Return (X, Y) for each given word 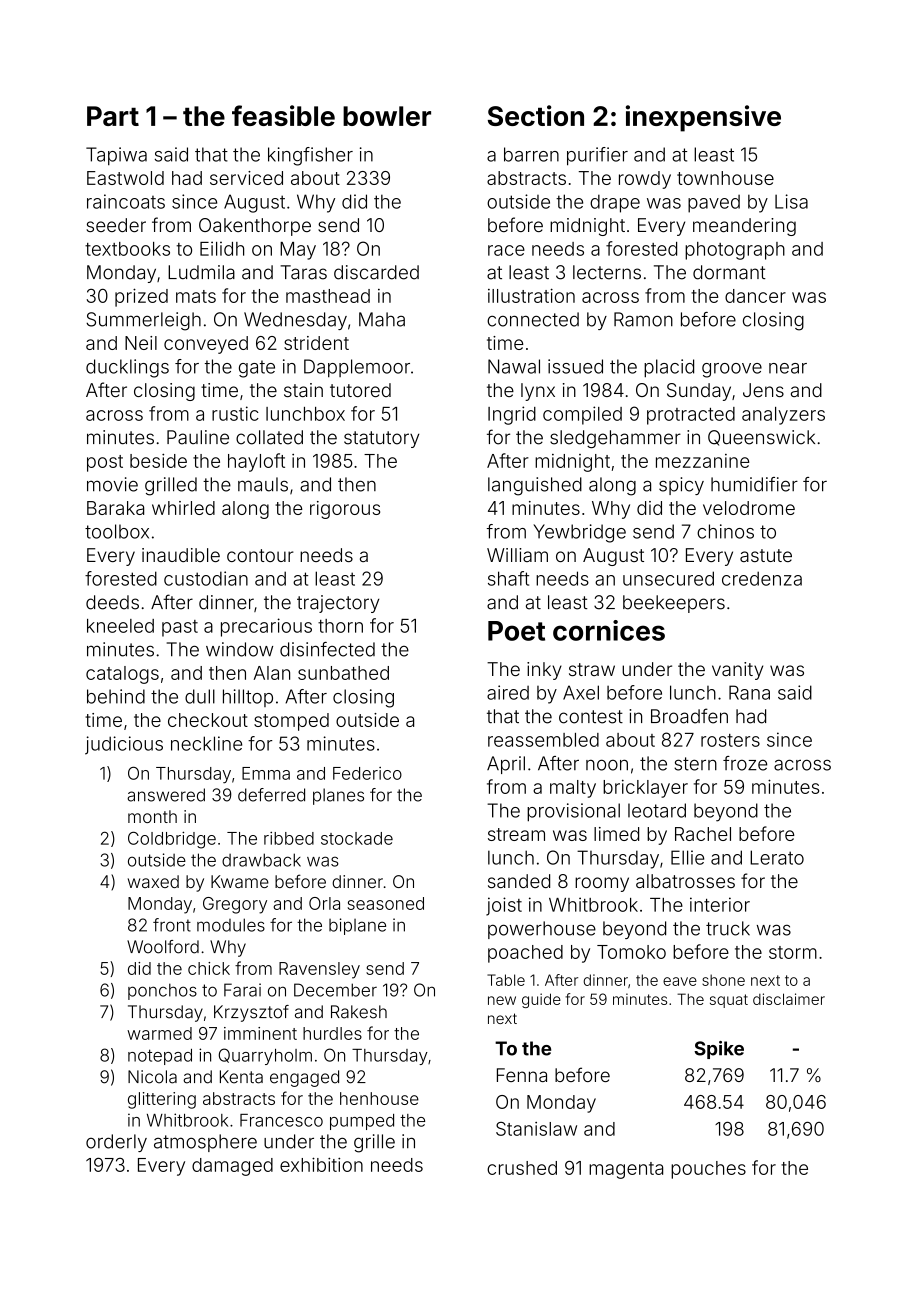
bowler (387, 116)
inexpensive (703, 118)
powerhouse (542, 930)
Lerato (777, 857)
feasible (283, 115)
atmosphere (205, 1143)
